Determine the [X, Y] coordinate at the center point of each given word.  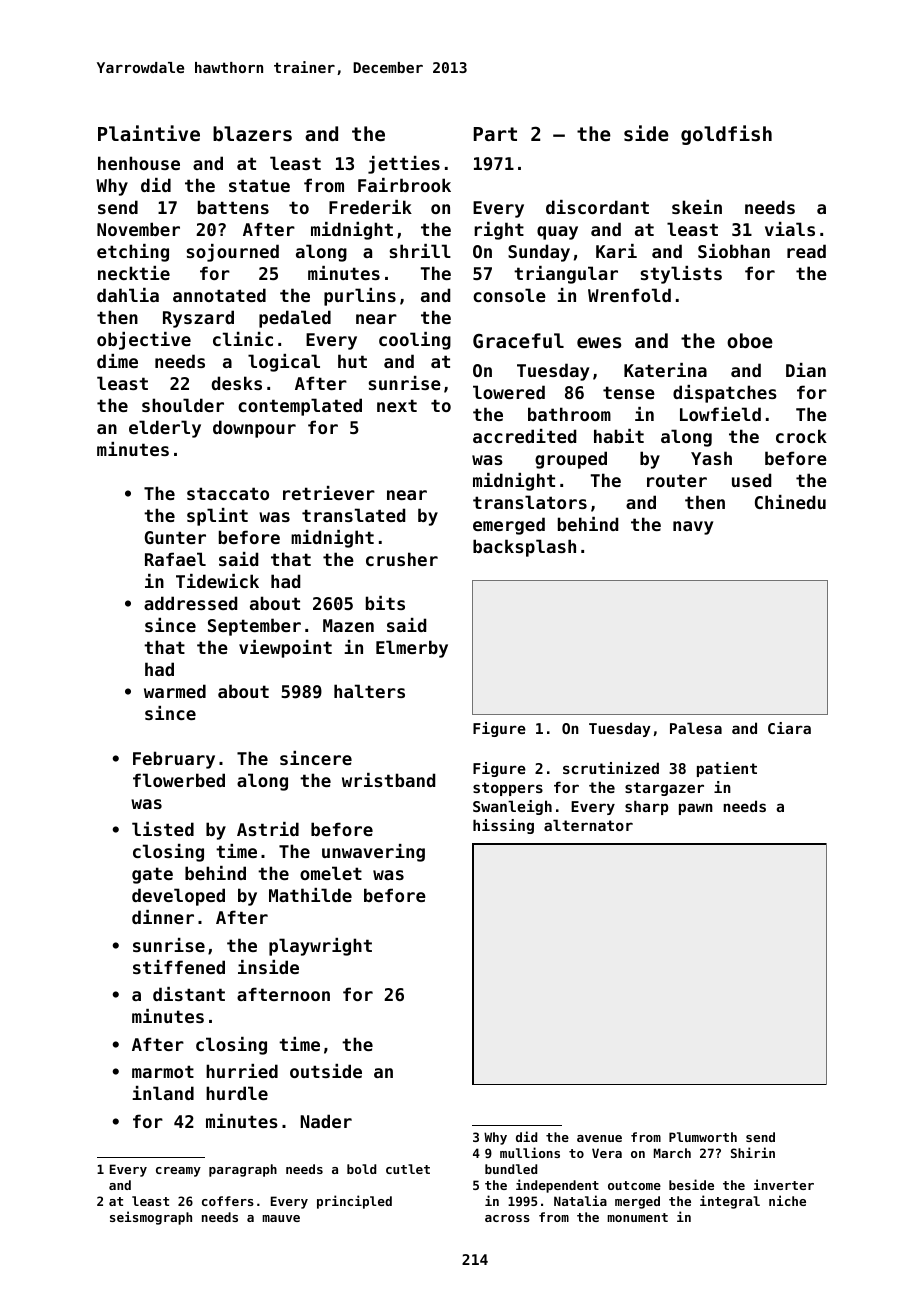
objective [144, 341]
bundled [511, 1169]
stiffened [179, 967]
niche [787, 1200]
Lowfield [720, 414]
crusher [402, 559]
